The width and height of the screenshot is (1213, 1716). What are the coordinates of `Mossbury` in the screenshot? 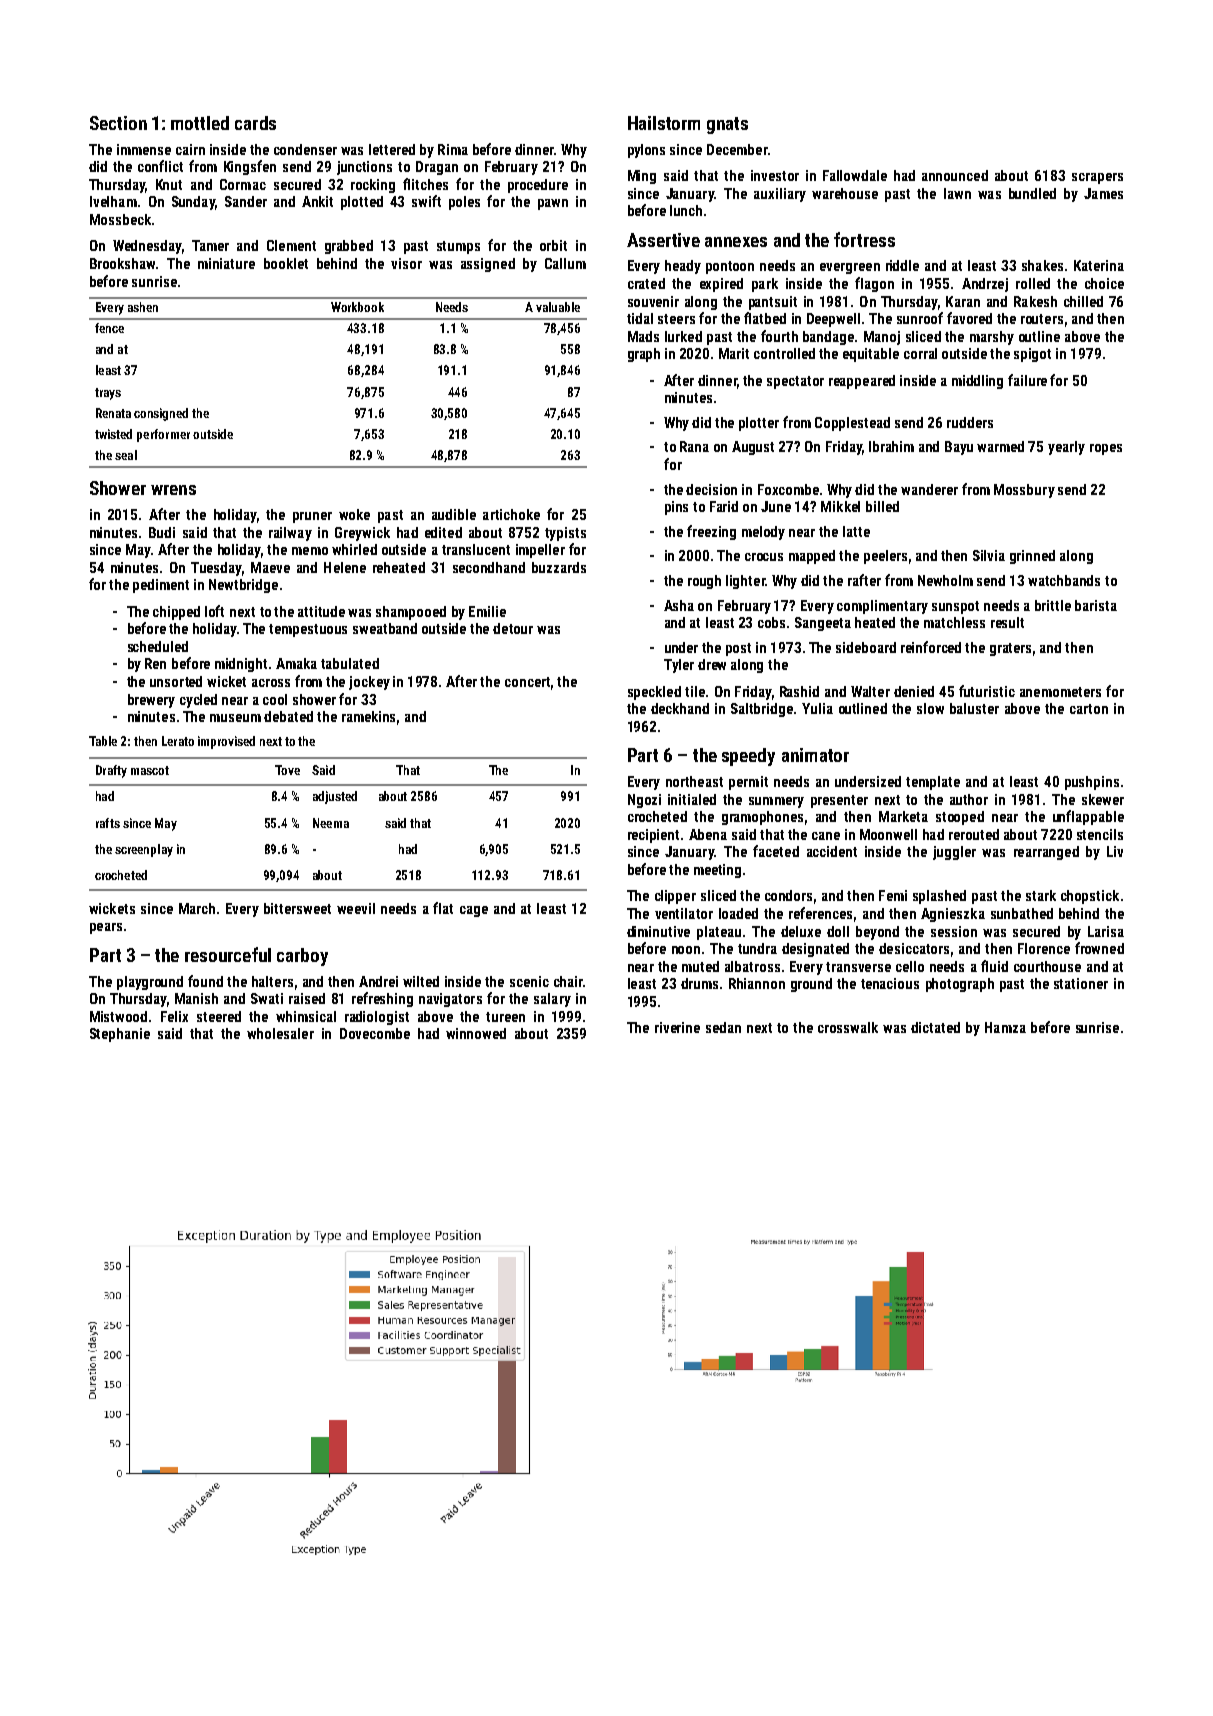 It's located at (1024, 491).
